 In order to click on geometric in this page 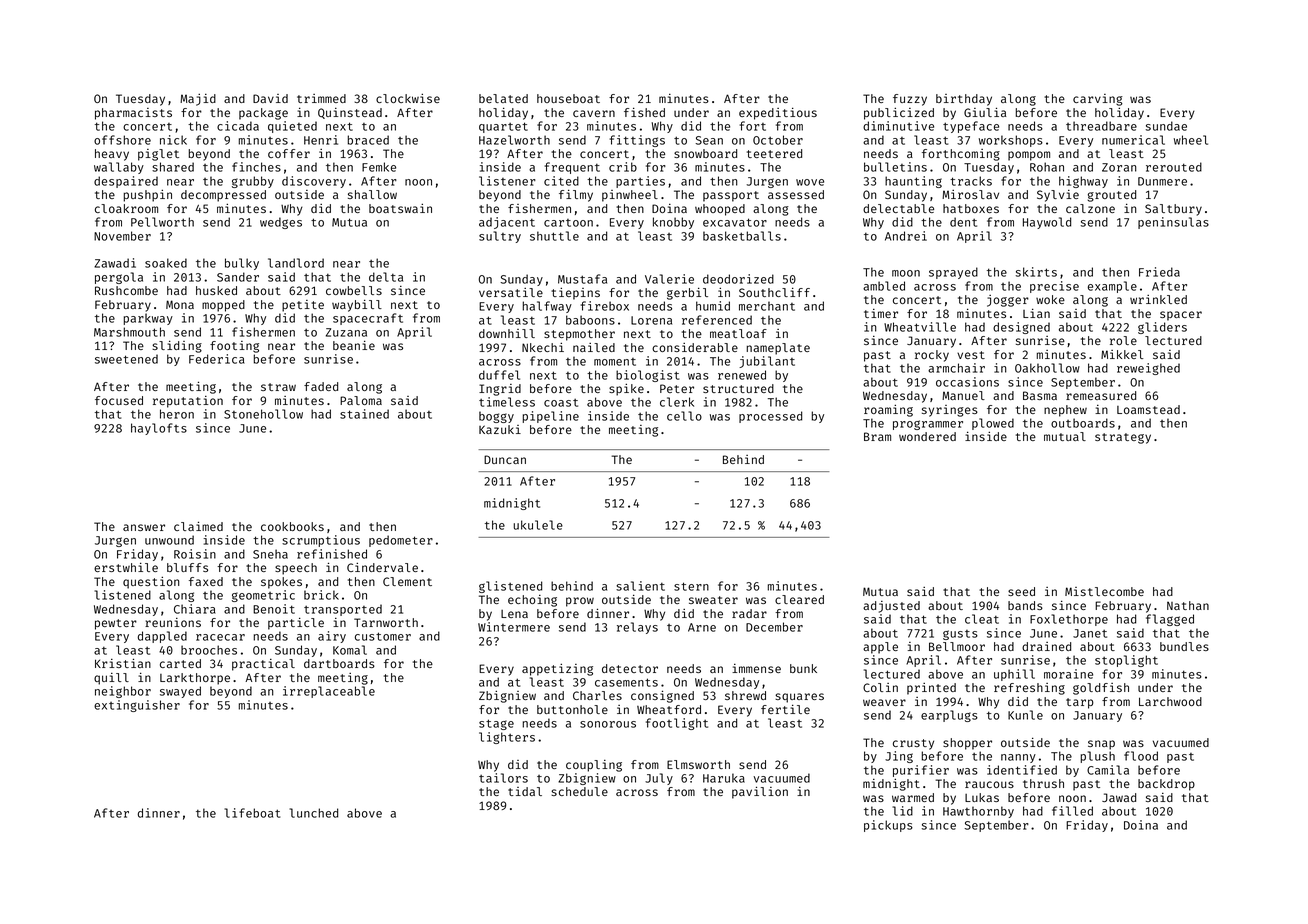, I will do `click(263, 596)`.
